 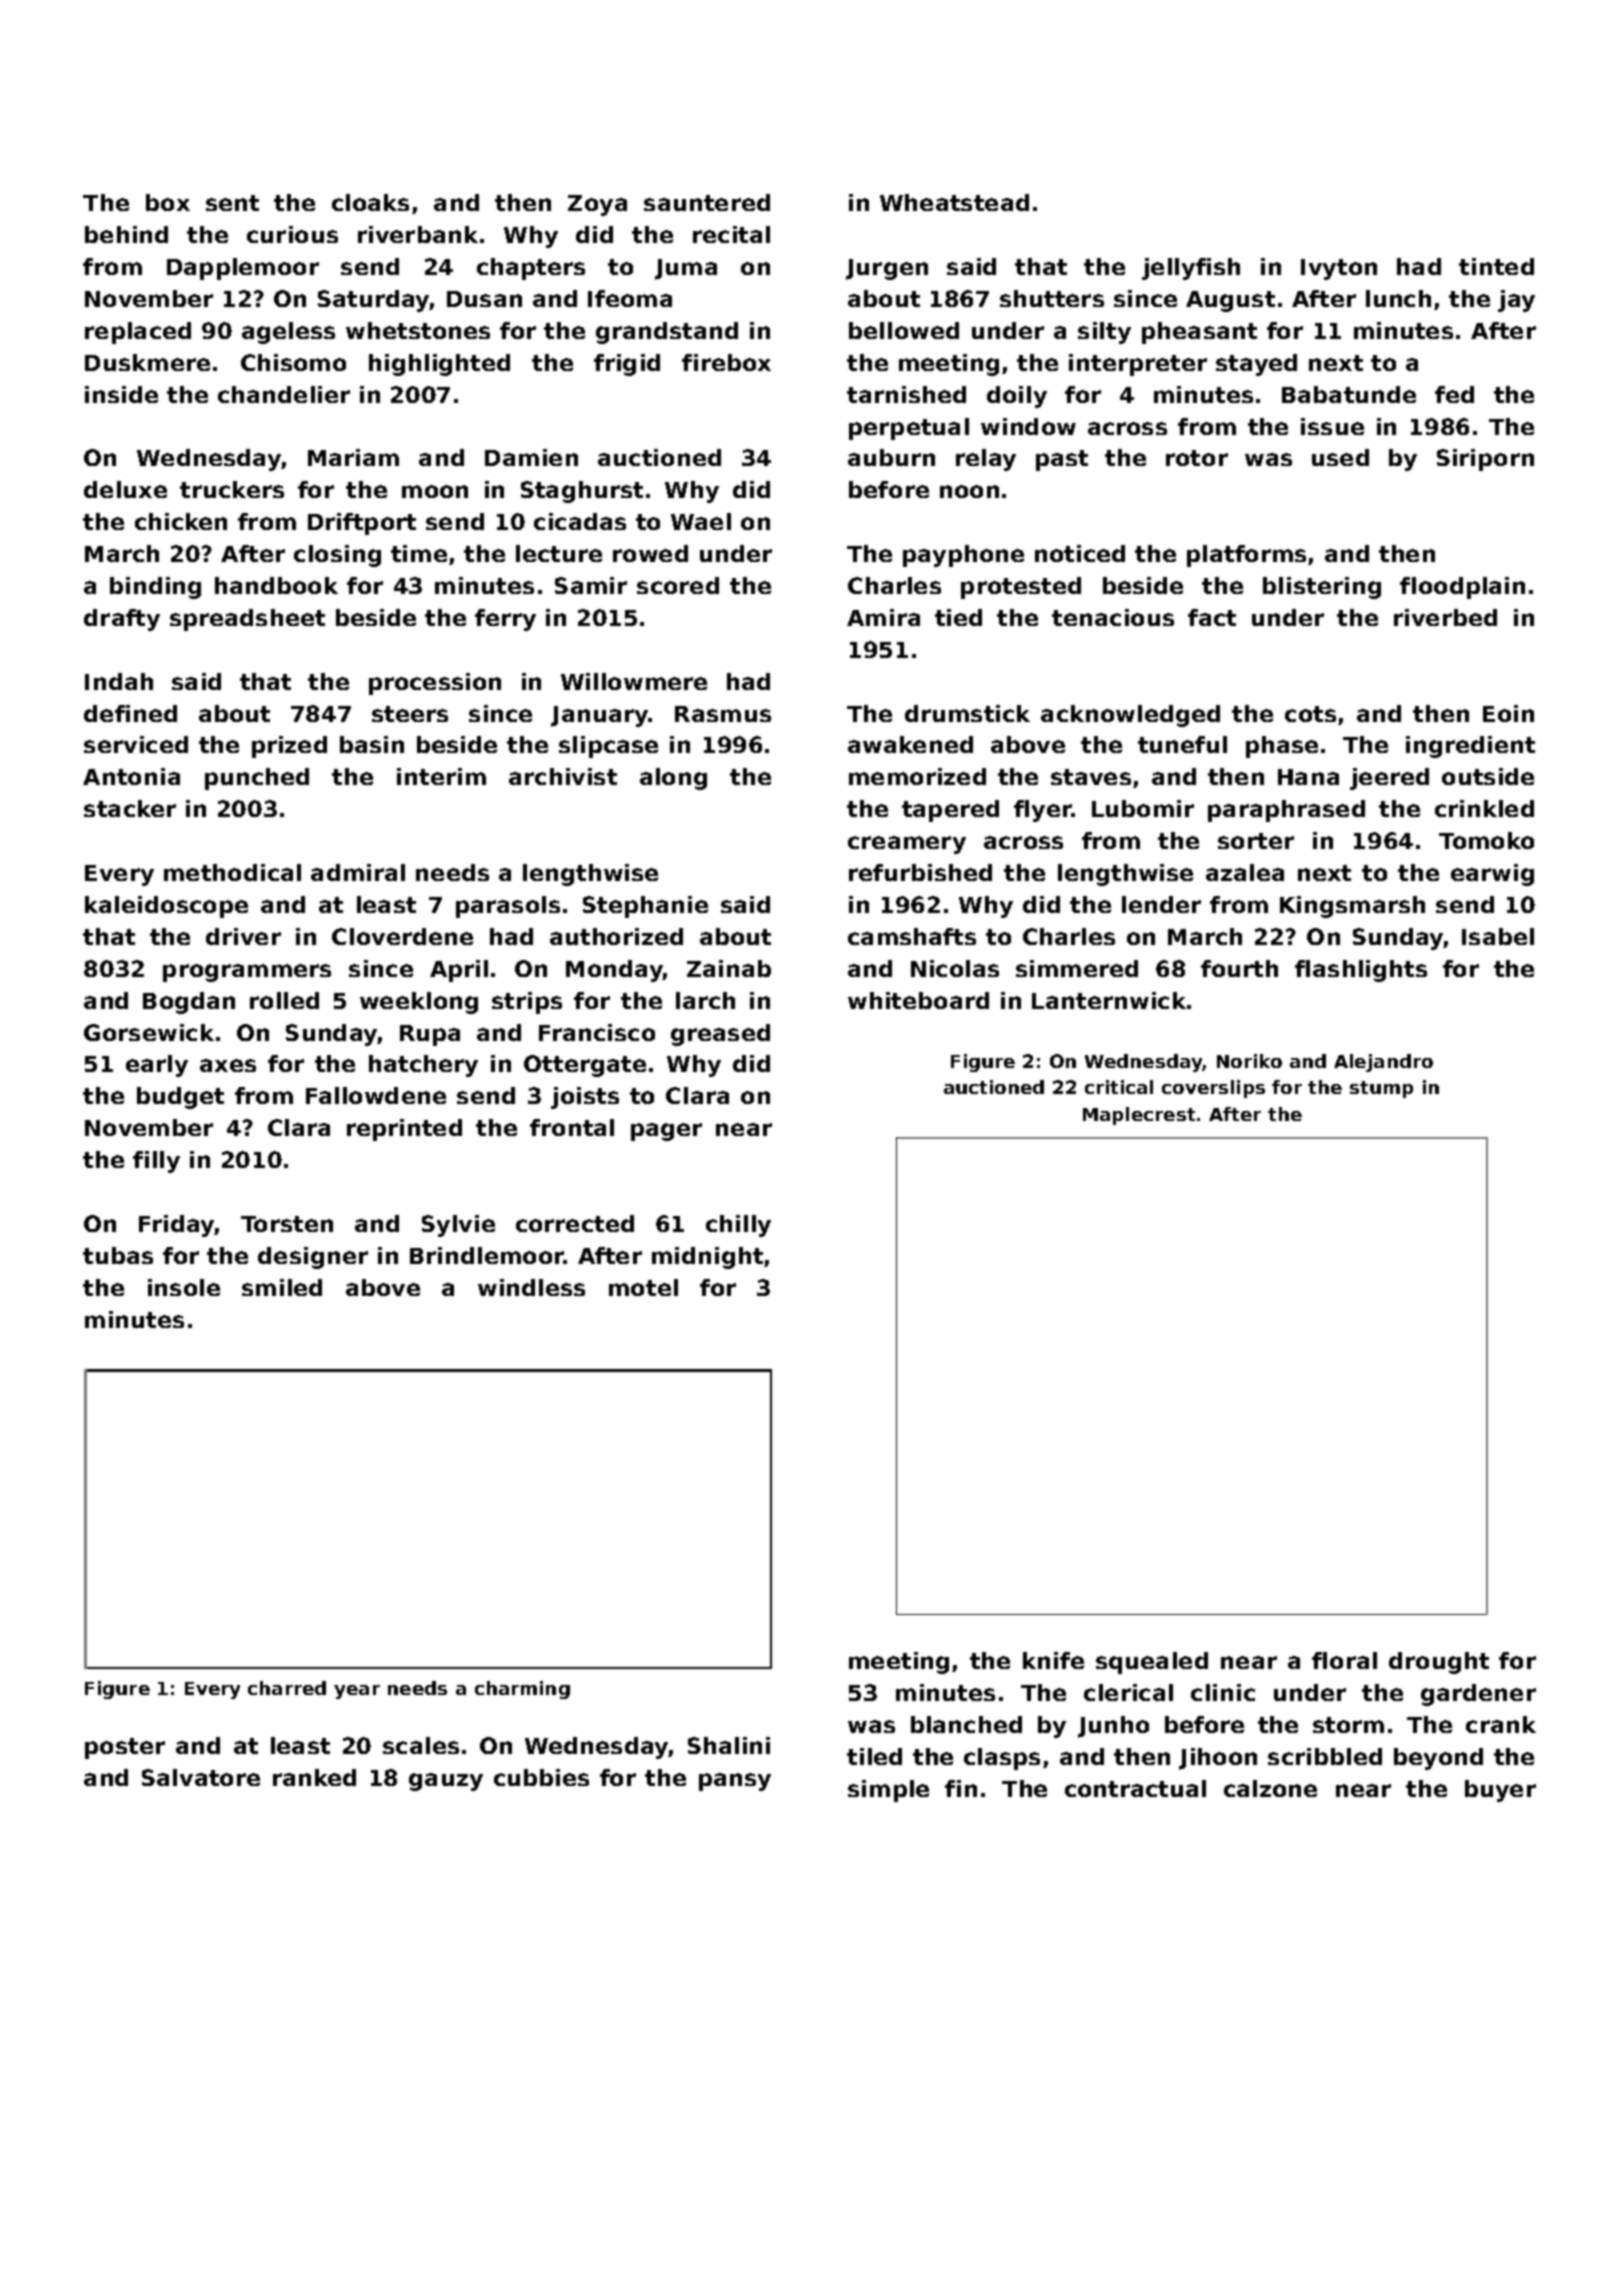 I want to click on stump, so click(x=1381, y=1089).
